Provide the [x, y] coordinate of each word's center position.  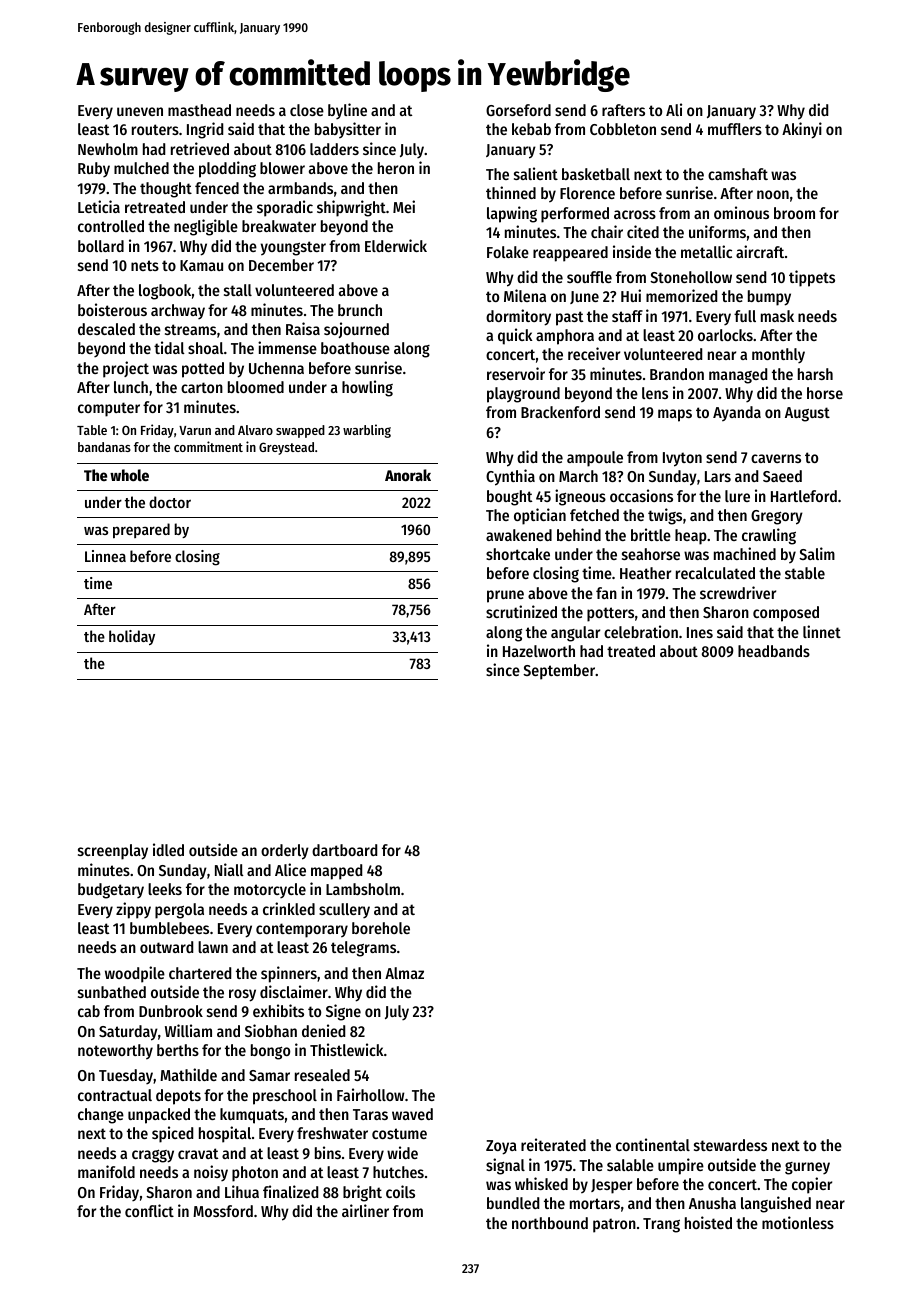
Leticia [99, 206]
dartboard [344, 850]
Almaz [404, 973]
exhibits [278, 1010]
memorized [681, 295]
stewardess [730, 1145]
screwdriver [738, 592]
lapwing [512, 214]
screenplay [113, 852]
